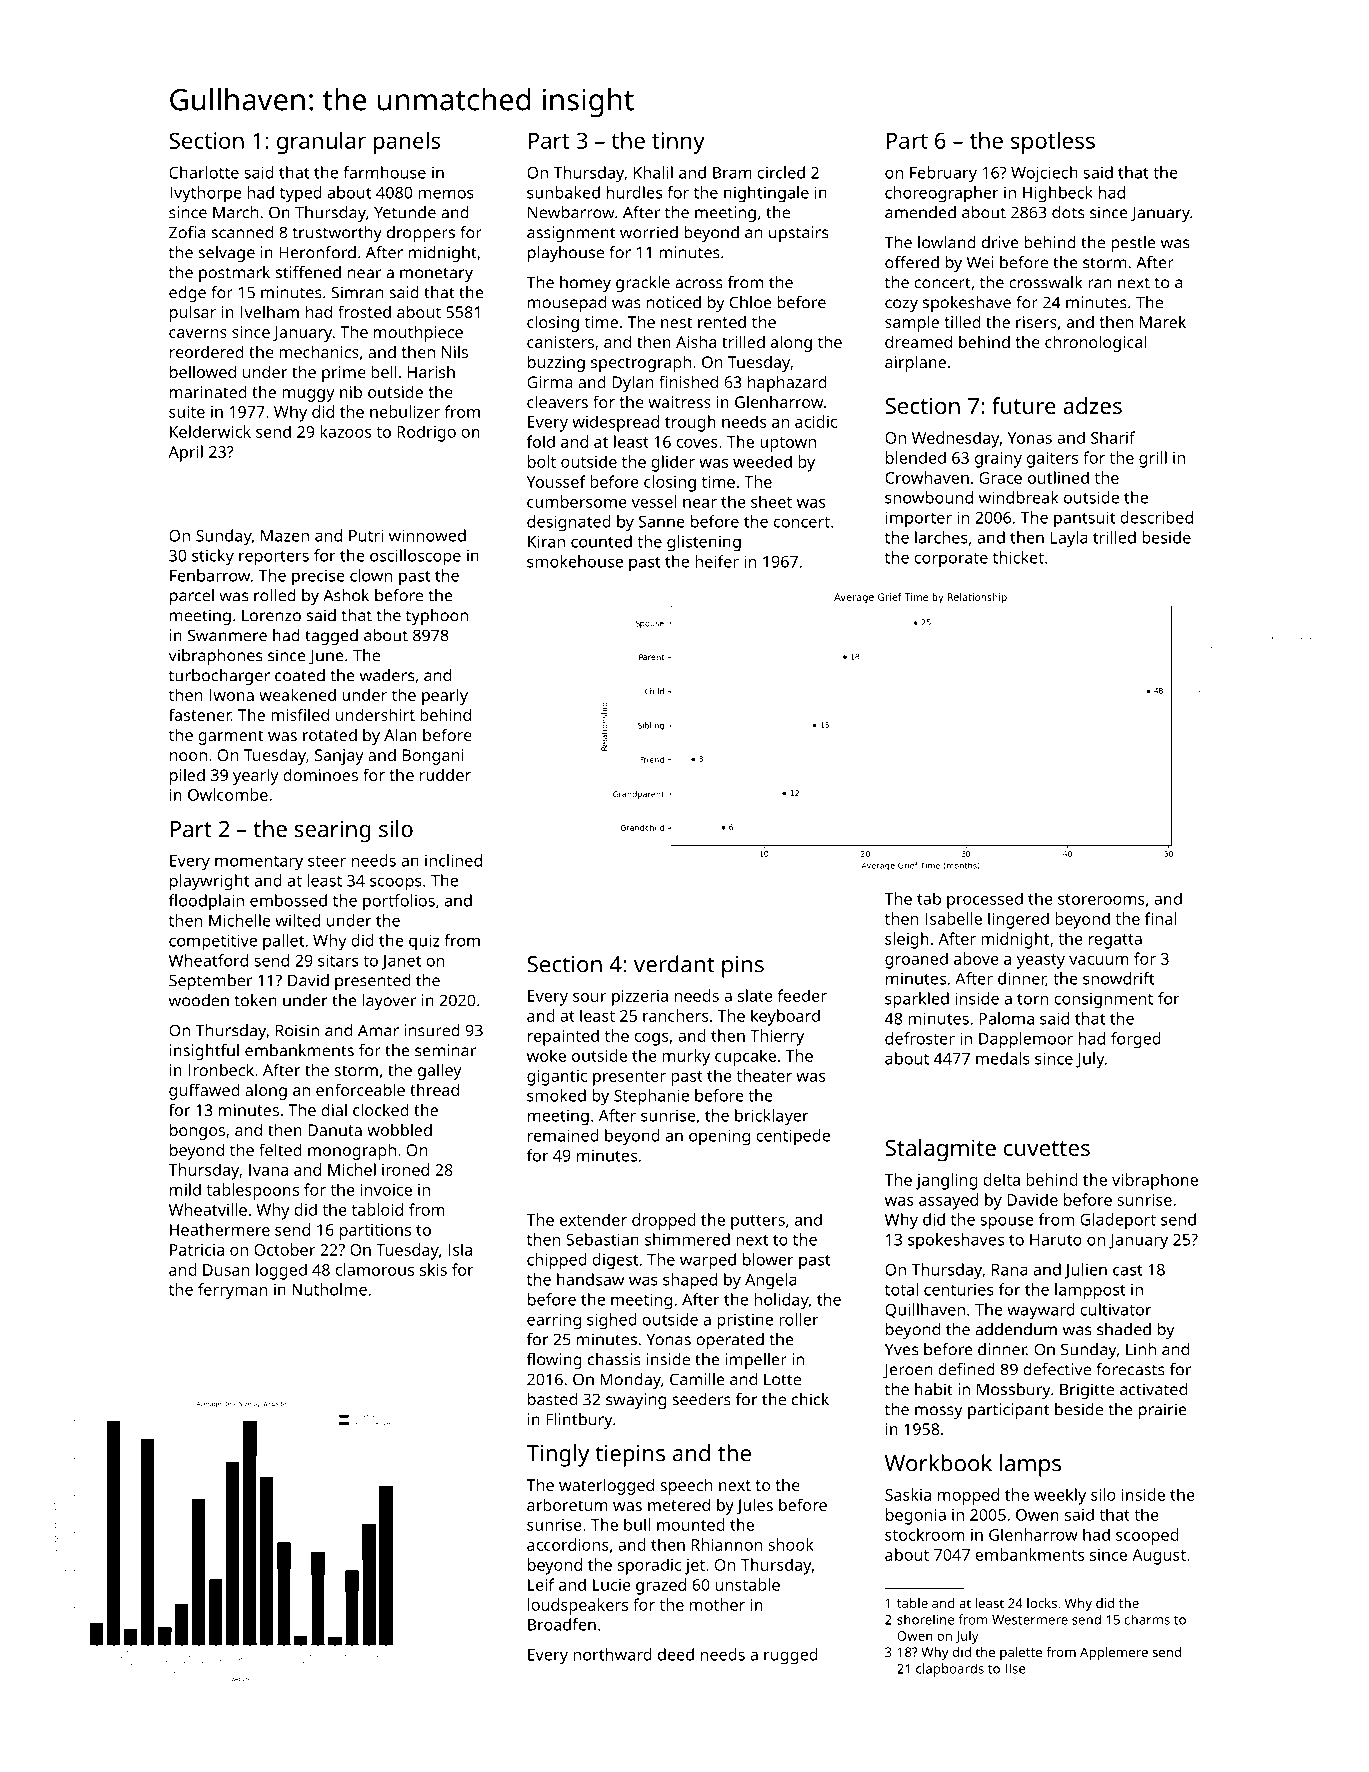 The height and width of the screenshot is (1772, 1369). What do you see at coordinates (722, 321) in the screenshot?
I see `rented` at bounding box center [722, 321].
